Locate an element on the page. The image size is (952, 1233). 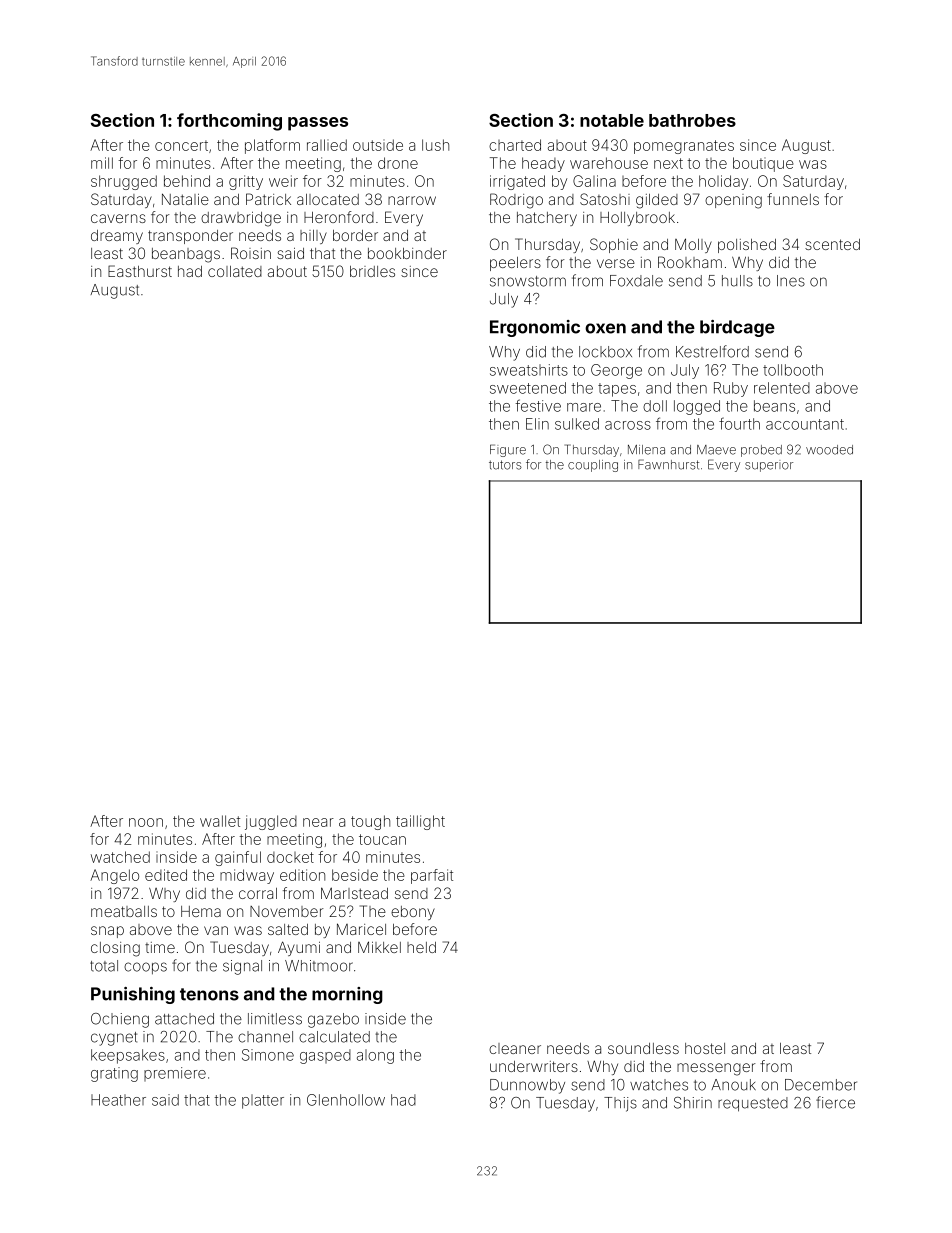
notable is located at coordinates (612, 120).
